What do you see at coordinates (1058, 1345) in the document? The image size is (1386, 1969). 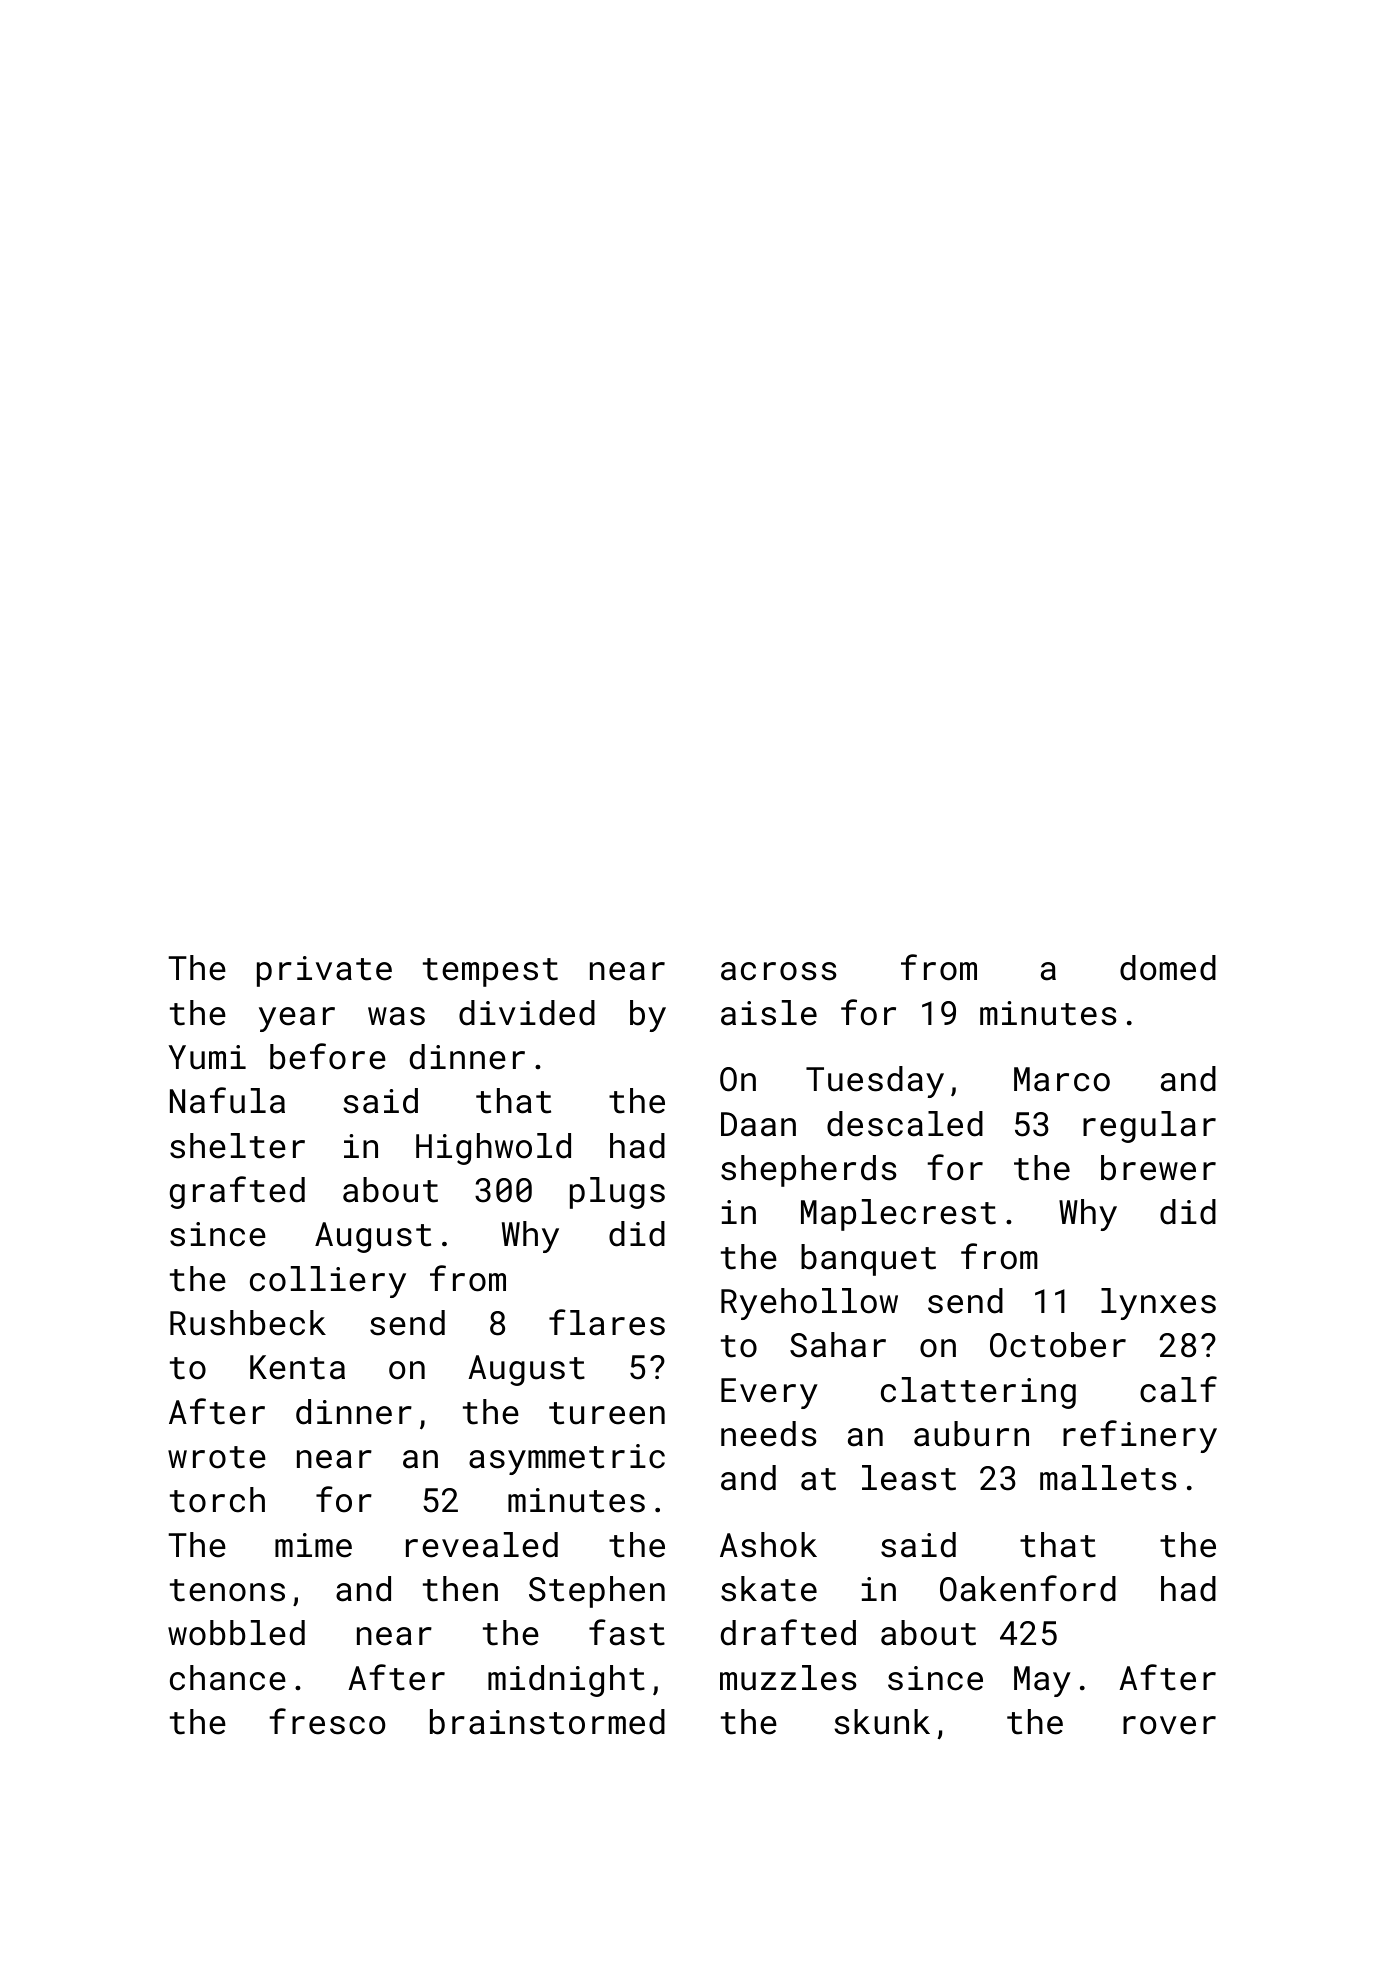 I see `October` at bounding box center [1058, 1345].
